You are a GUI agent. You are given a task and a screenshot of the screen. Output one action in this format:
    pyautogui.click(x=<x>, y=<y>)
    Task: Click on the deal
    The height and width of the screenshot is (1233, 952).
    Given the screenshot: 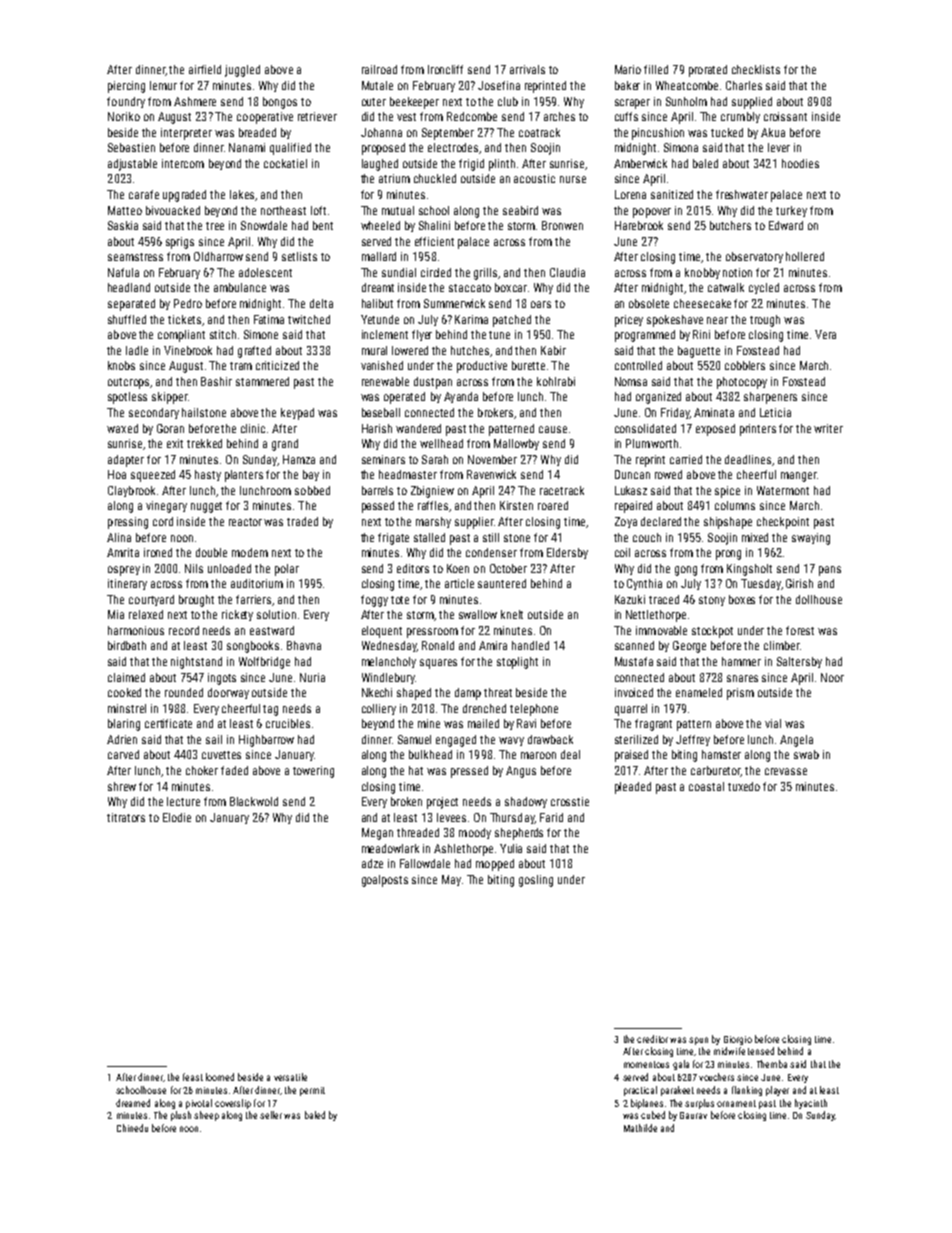 What is the action you would take?
    pyautogui.click(x=570, y=754)
